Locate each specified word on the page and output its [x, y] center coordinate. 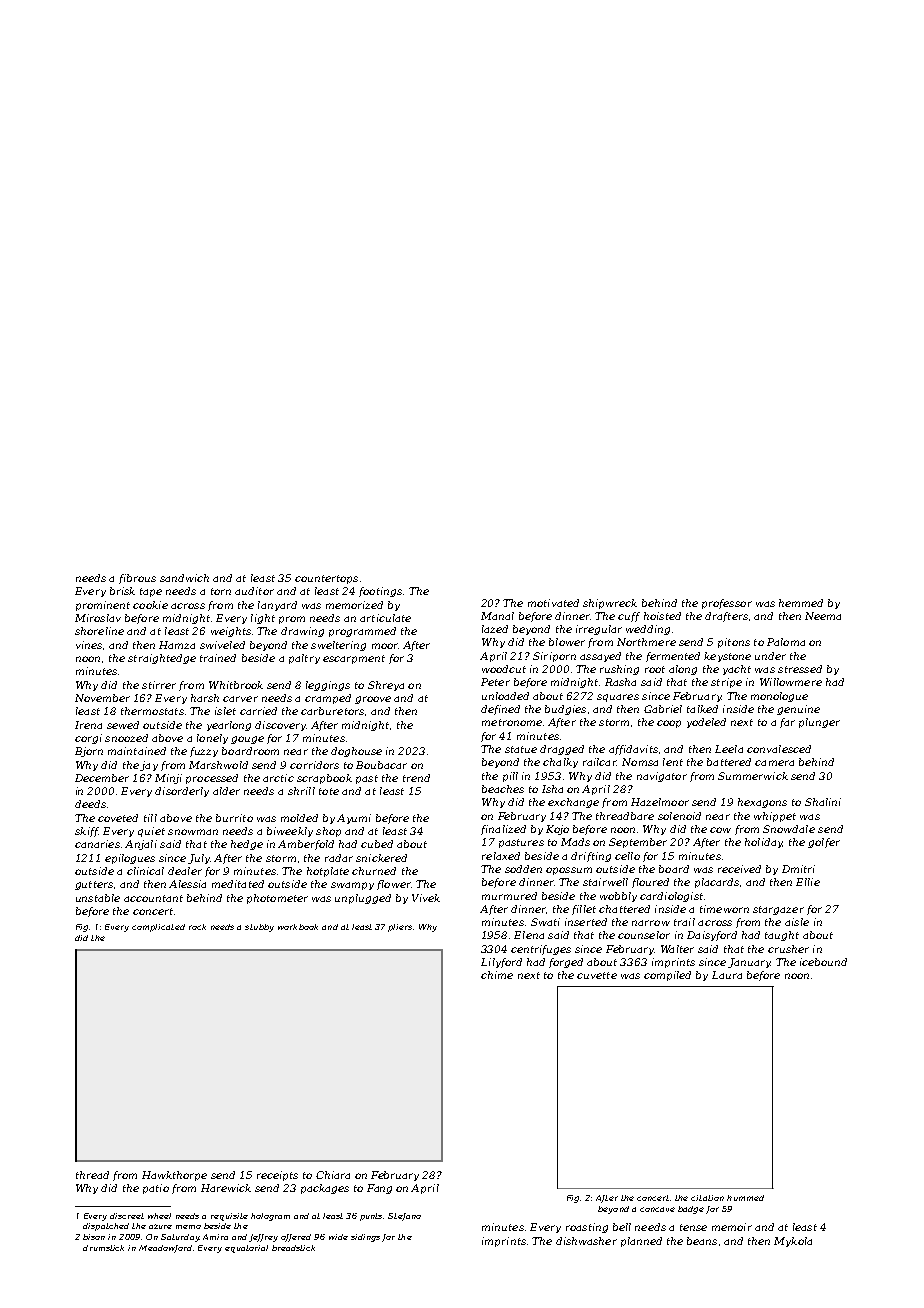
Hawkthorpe [174, 1176]
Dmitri [798, 869]
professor [727, 604]
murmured [509, 896]
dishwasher [586, 1241]
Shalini [823, 802]
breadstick [293, 1248]
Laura [727, 975]
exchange [573, 803]
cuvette [597, 975]
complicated [158, 928]
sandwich [184, 578]
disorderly [182, 792]
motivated [553, 603]
